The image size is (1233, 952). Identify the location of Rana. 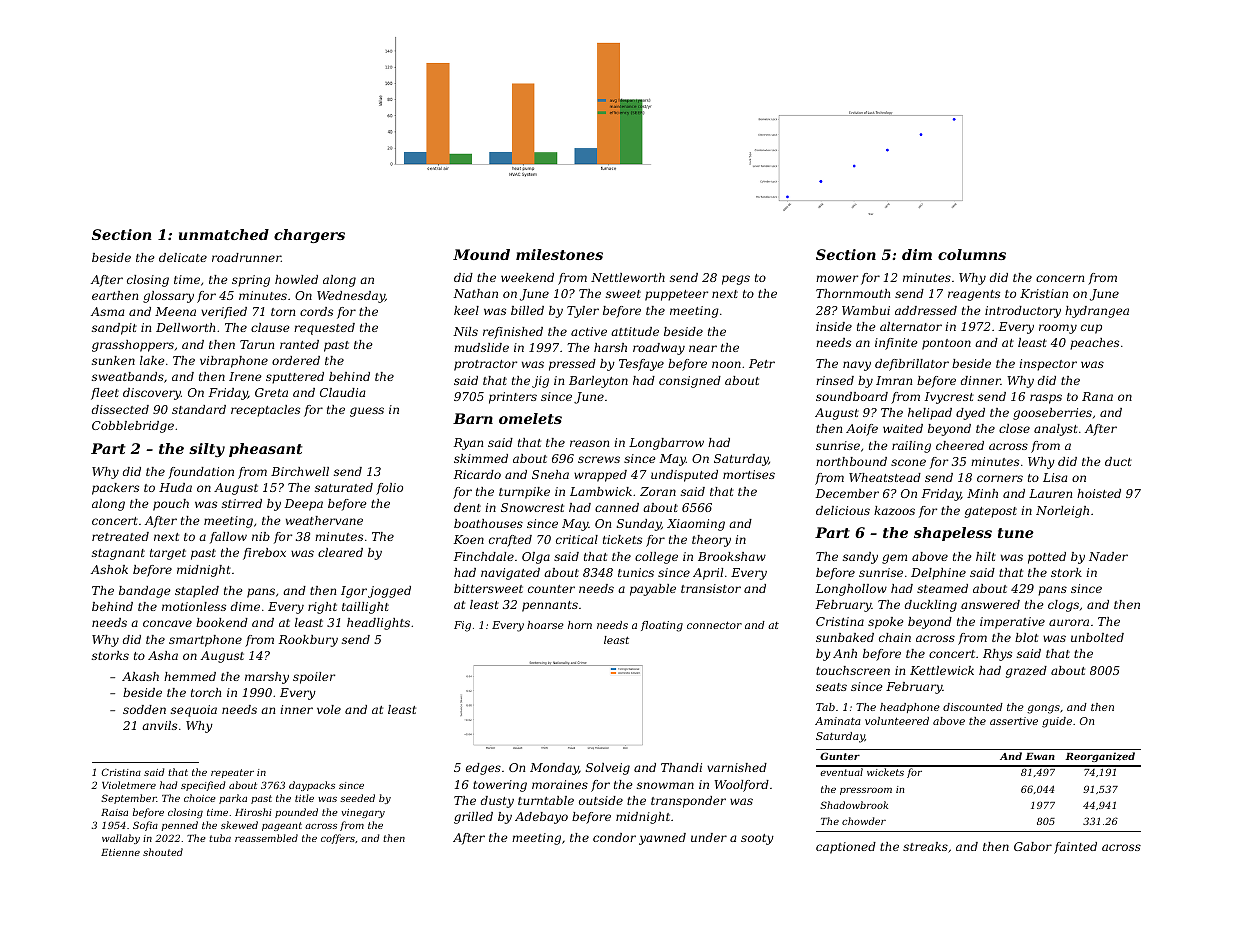
(1097, 396).
